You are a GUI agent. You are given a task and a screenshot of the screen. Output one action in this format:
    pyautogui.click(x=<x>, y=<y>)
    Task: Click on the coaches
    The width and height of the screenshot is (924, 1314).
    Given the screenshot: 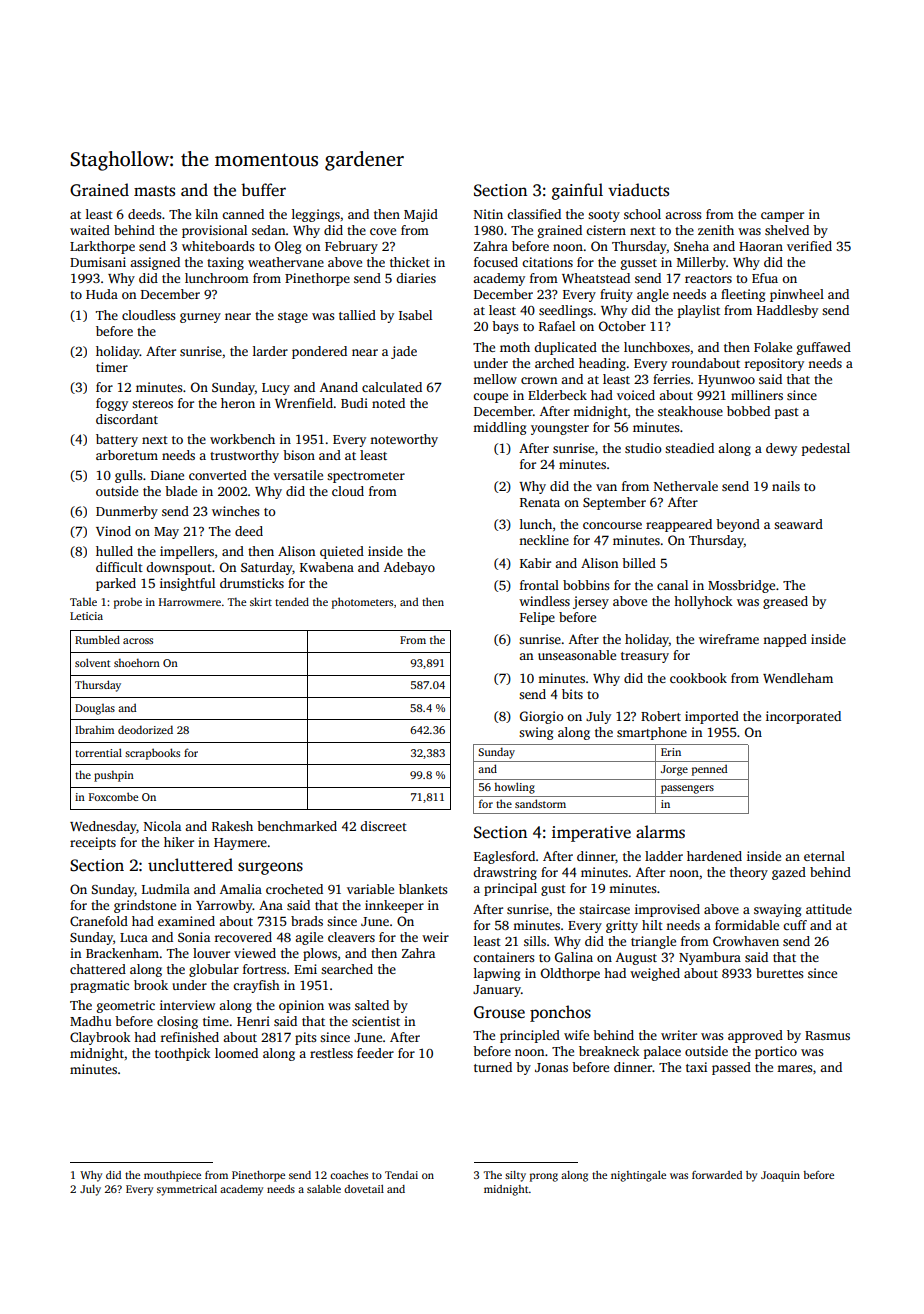 What is the action you would take?
    pyautogui.click(x=349, y=1175)
